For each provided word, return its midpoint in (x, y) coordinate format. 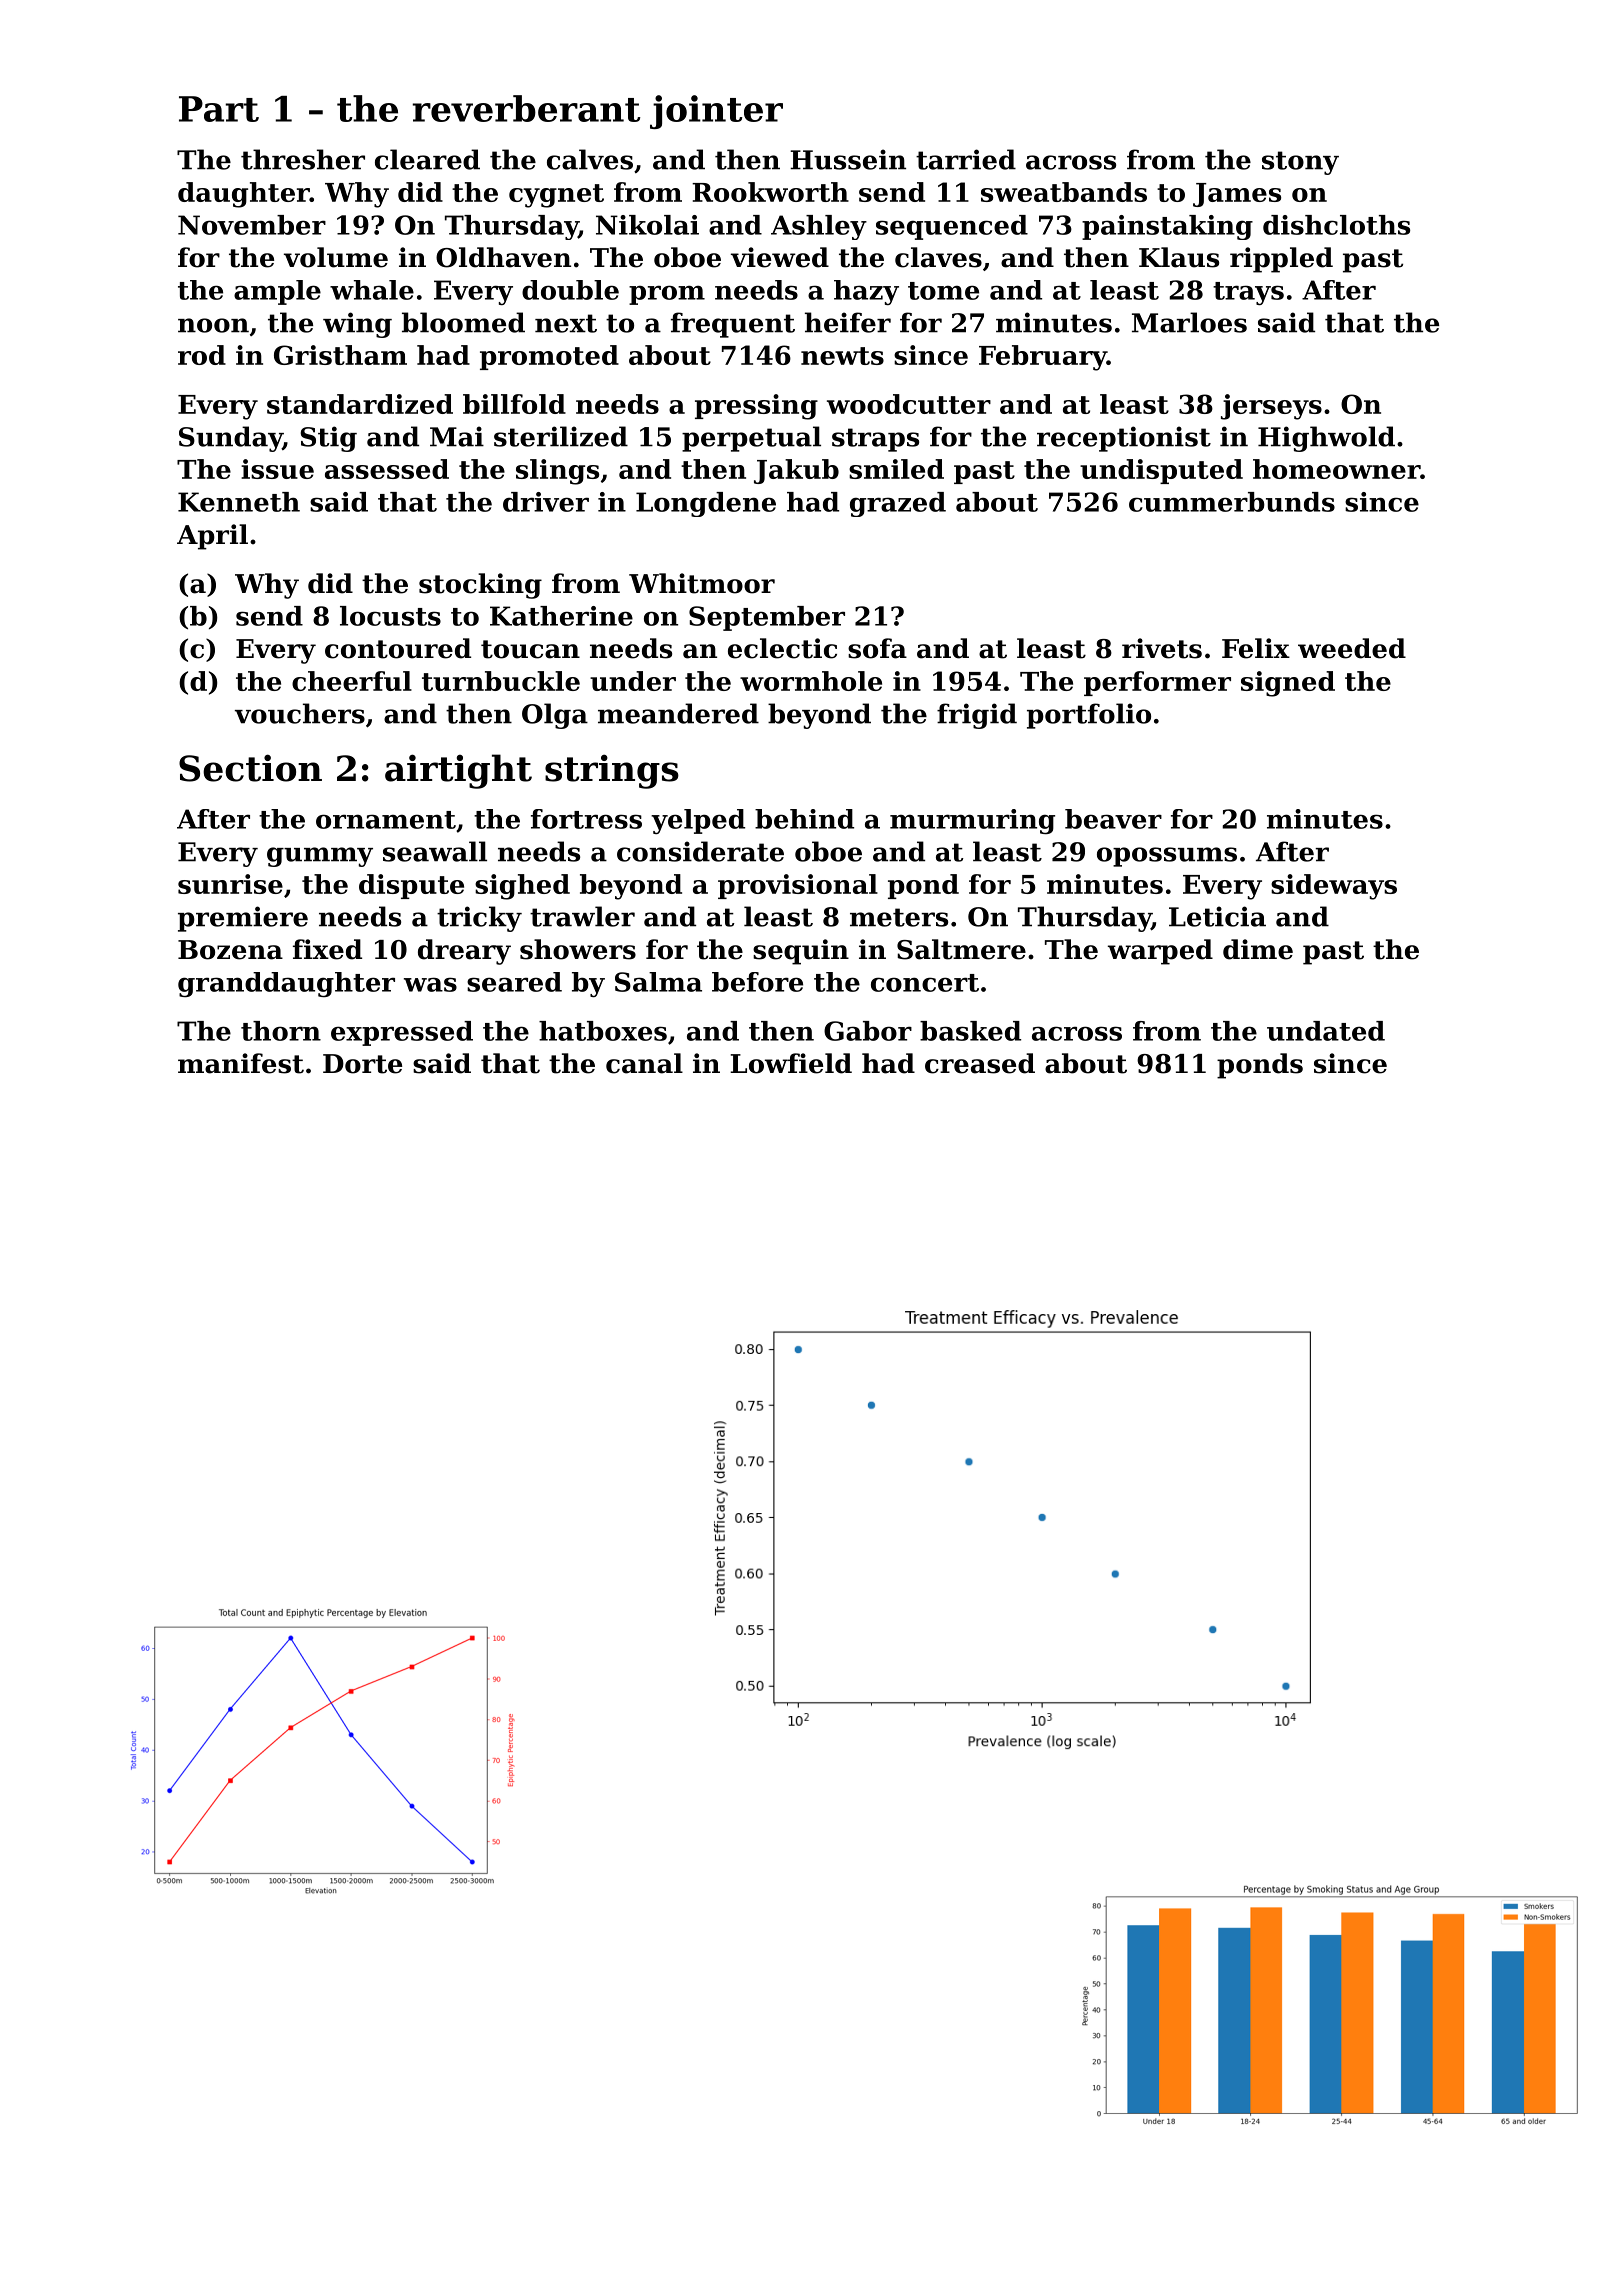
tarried (966, 159)
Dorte (362, 1064)
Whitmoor (702, 583)
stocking (480, 586)
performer (1157, 683)
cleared (427, 159)
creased (980, 1063)
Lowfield (791, 1063)
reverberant (526, 108)
